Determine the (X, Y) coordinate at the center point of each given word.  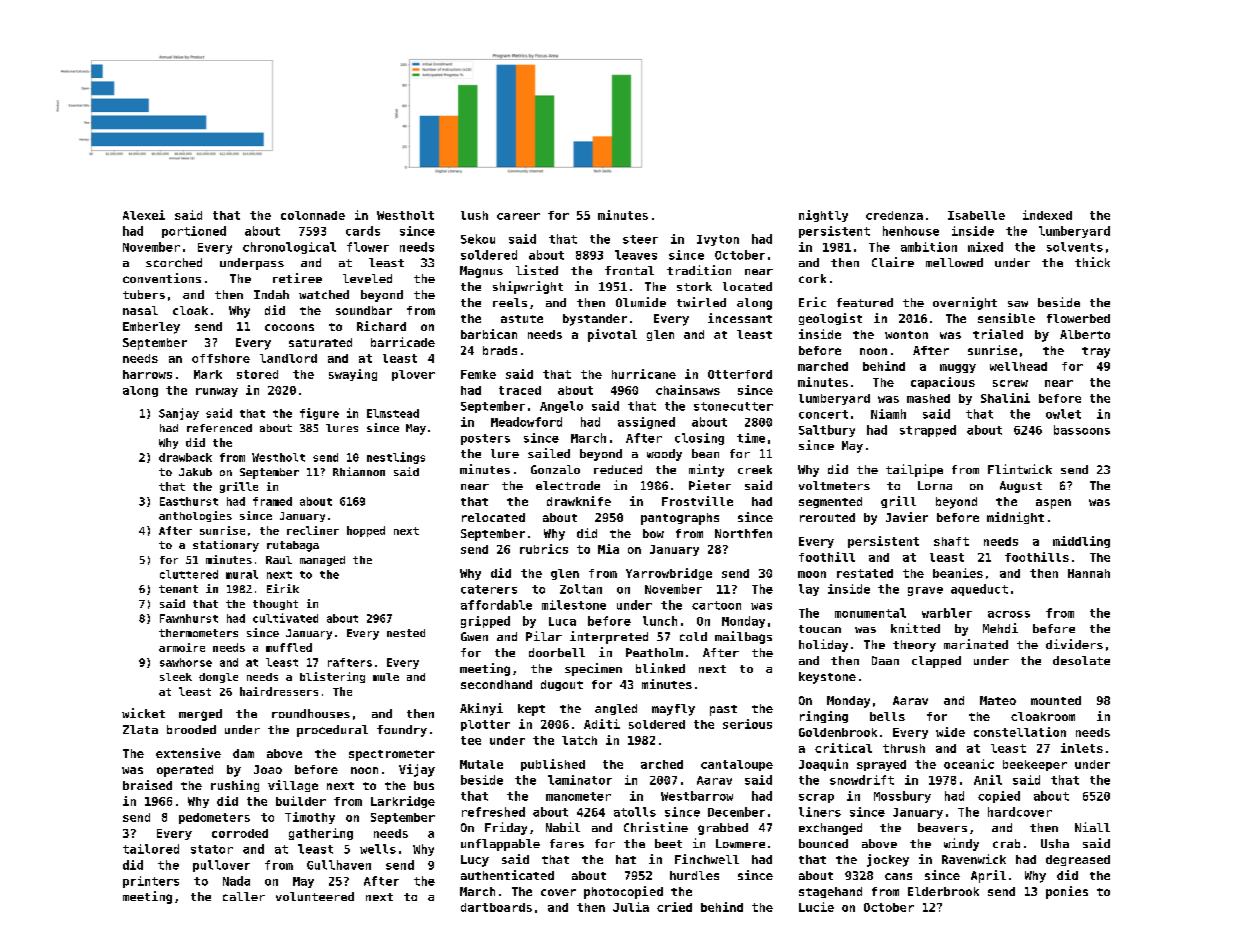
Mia (608, 549)
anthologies (195, 516)
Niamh (888, 414)
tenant (178, 589)
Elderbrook (943, 891)
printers (151, 882)
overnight (965, 303)
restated (865, 573)
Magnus (481, 272)
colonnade (313, 215)
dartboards (496, 907)
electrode (568, 485)
